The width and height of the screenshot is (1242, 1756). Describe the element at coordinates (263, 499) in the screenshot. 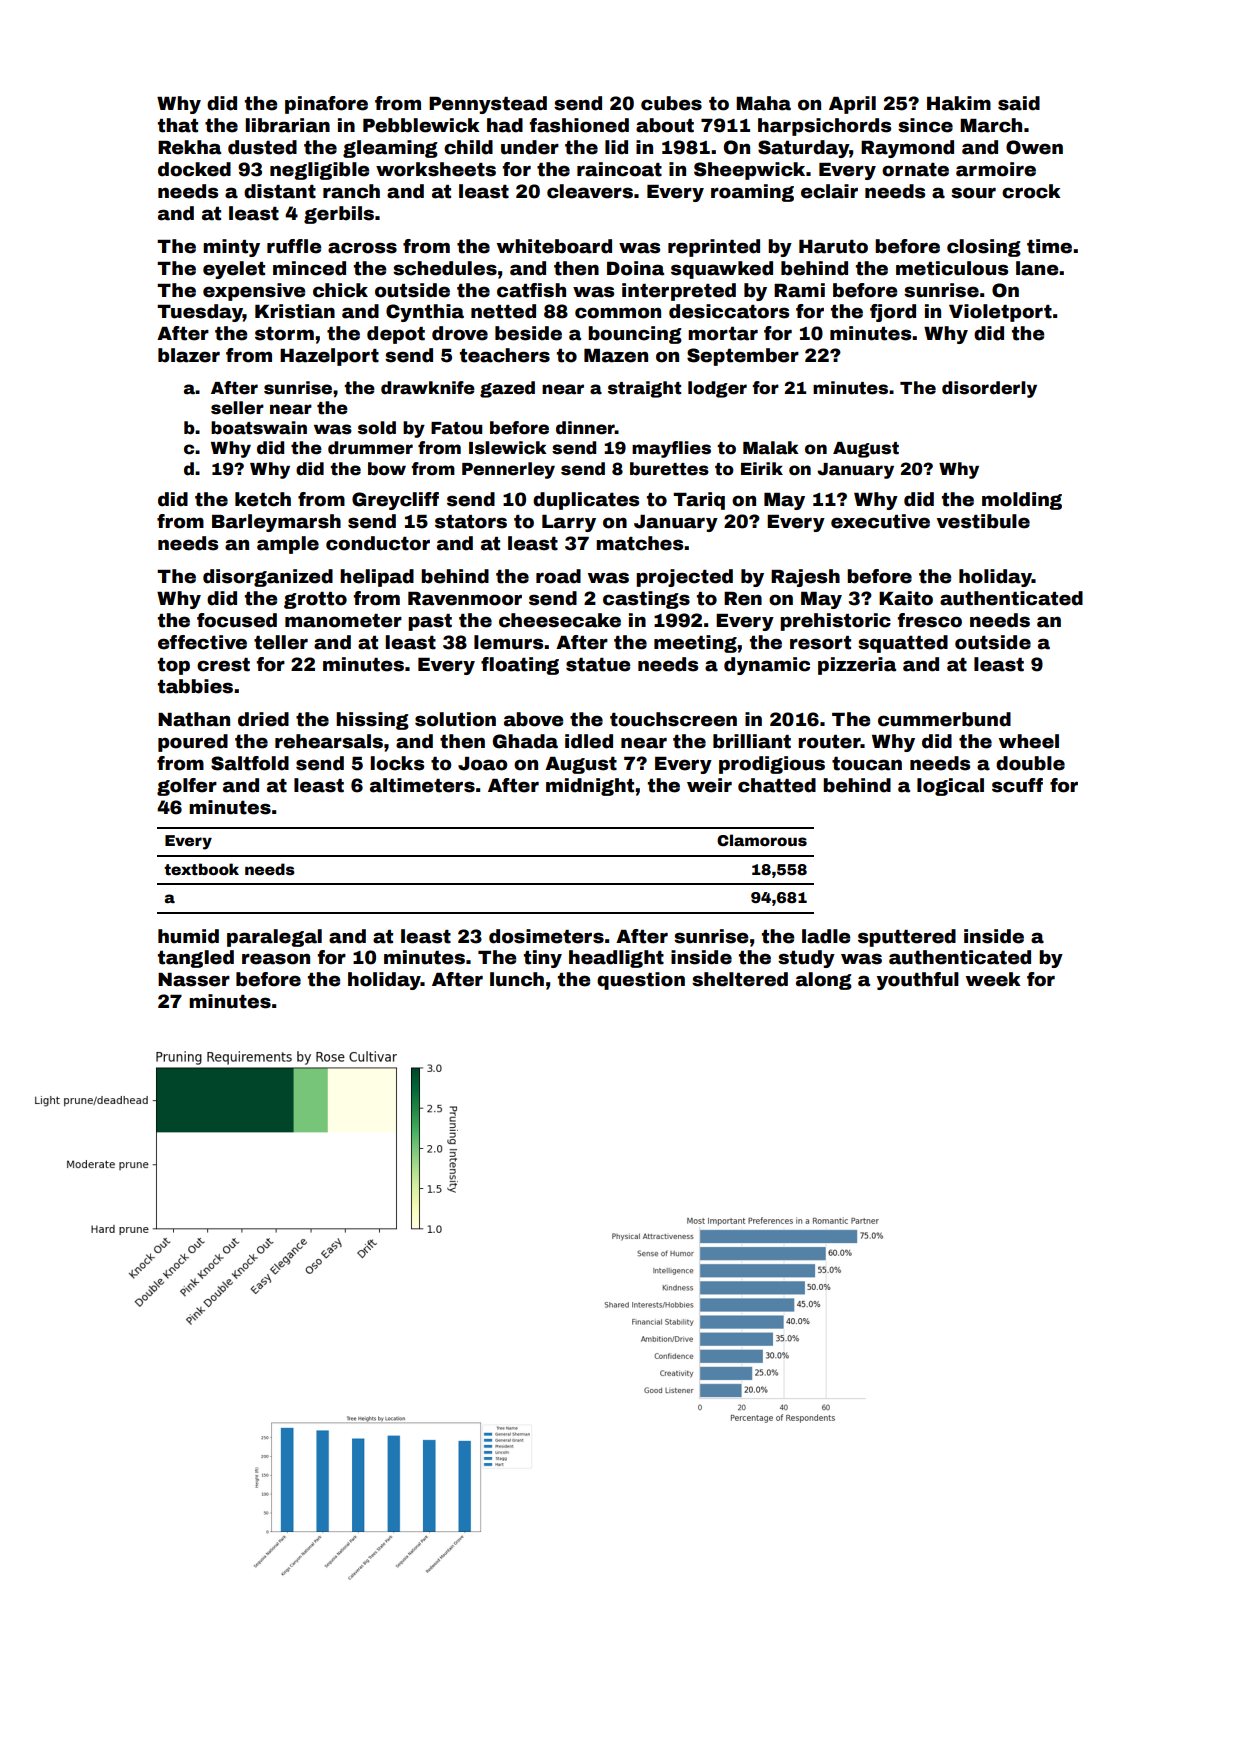

I see `ketch` at that location.
